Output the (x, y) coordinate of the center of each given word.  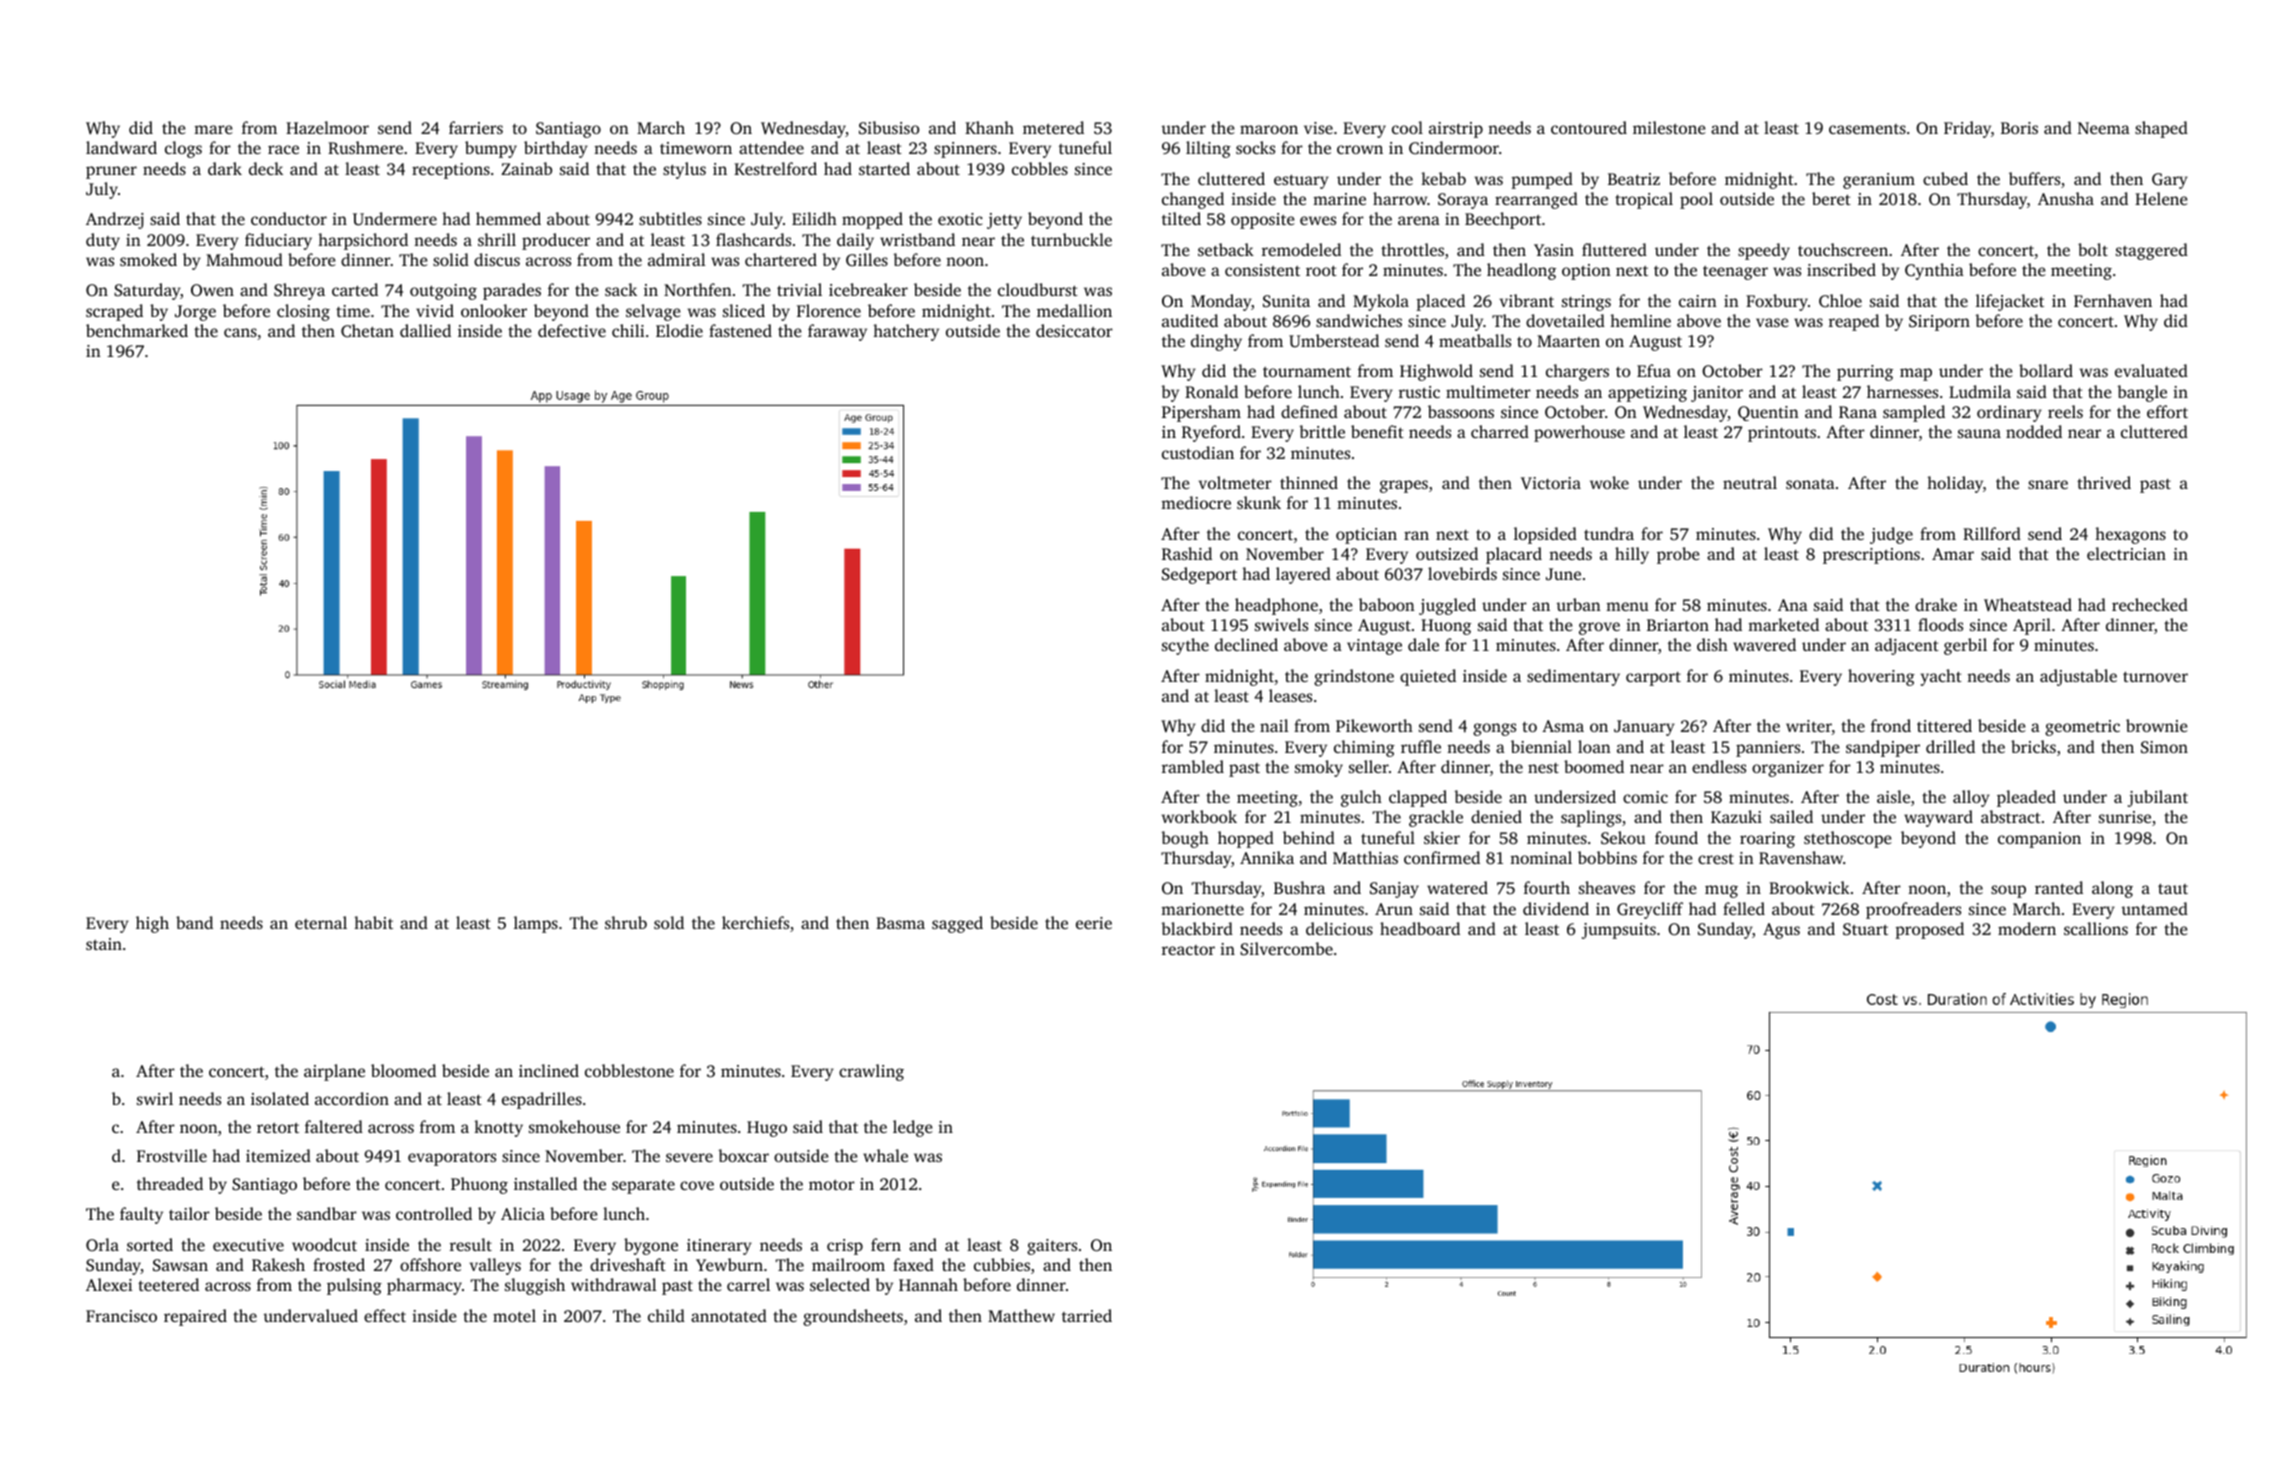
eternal (321, 922)
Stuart (1865, 929)
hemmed (508, 218)
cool (1407, 127)
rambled (1193, 766)
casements (1867, 129)
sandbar (327, 1213)
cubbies (1002, 1264)
